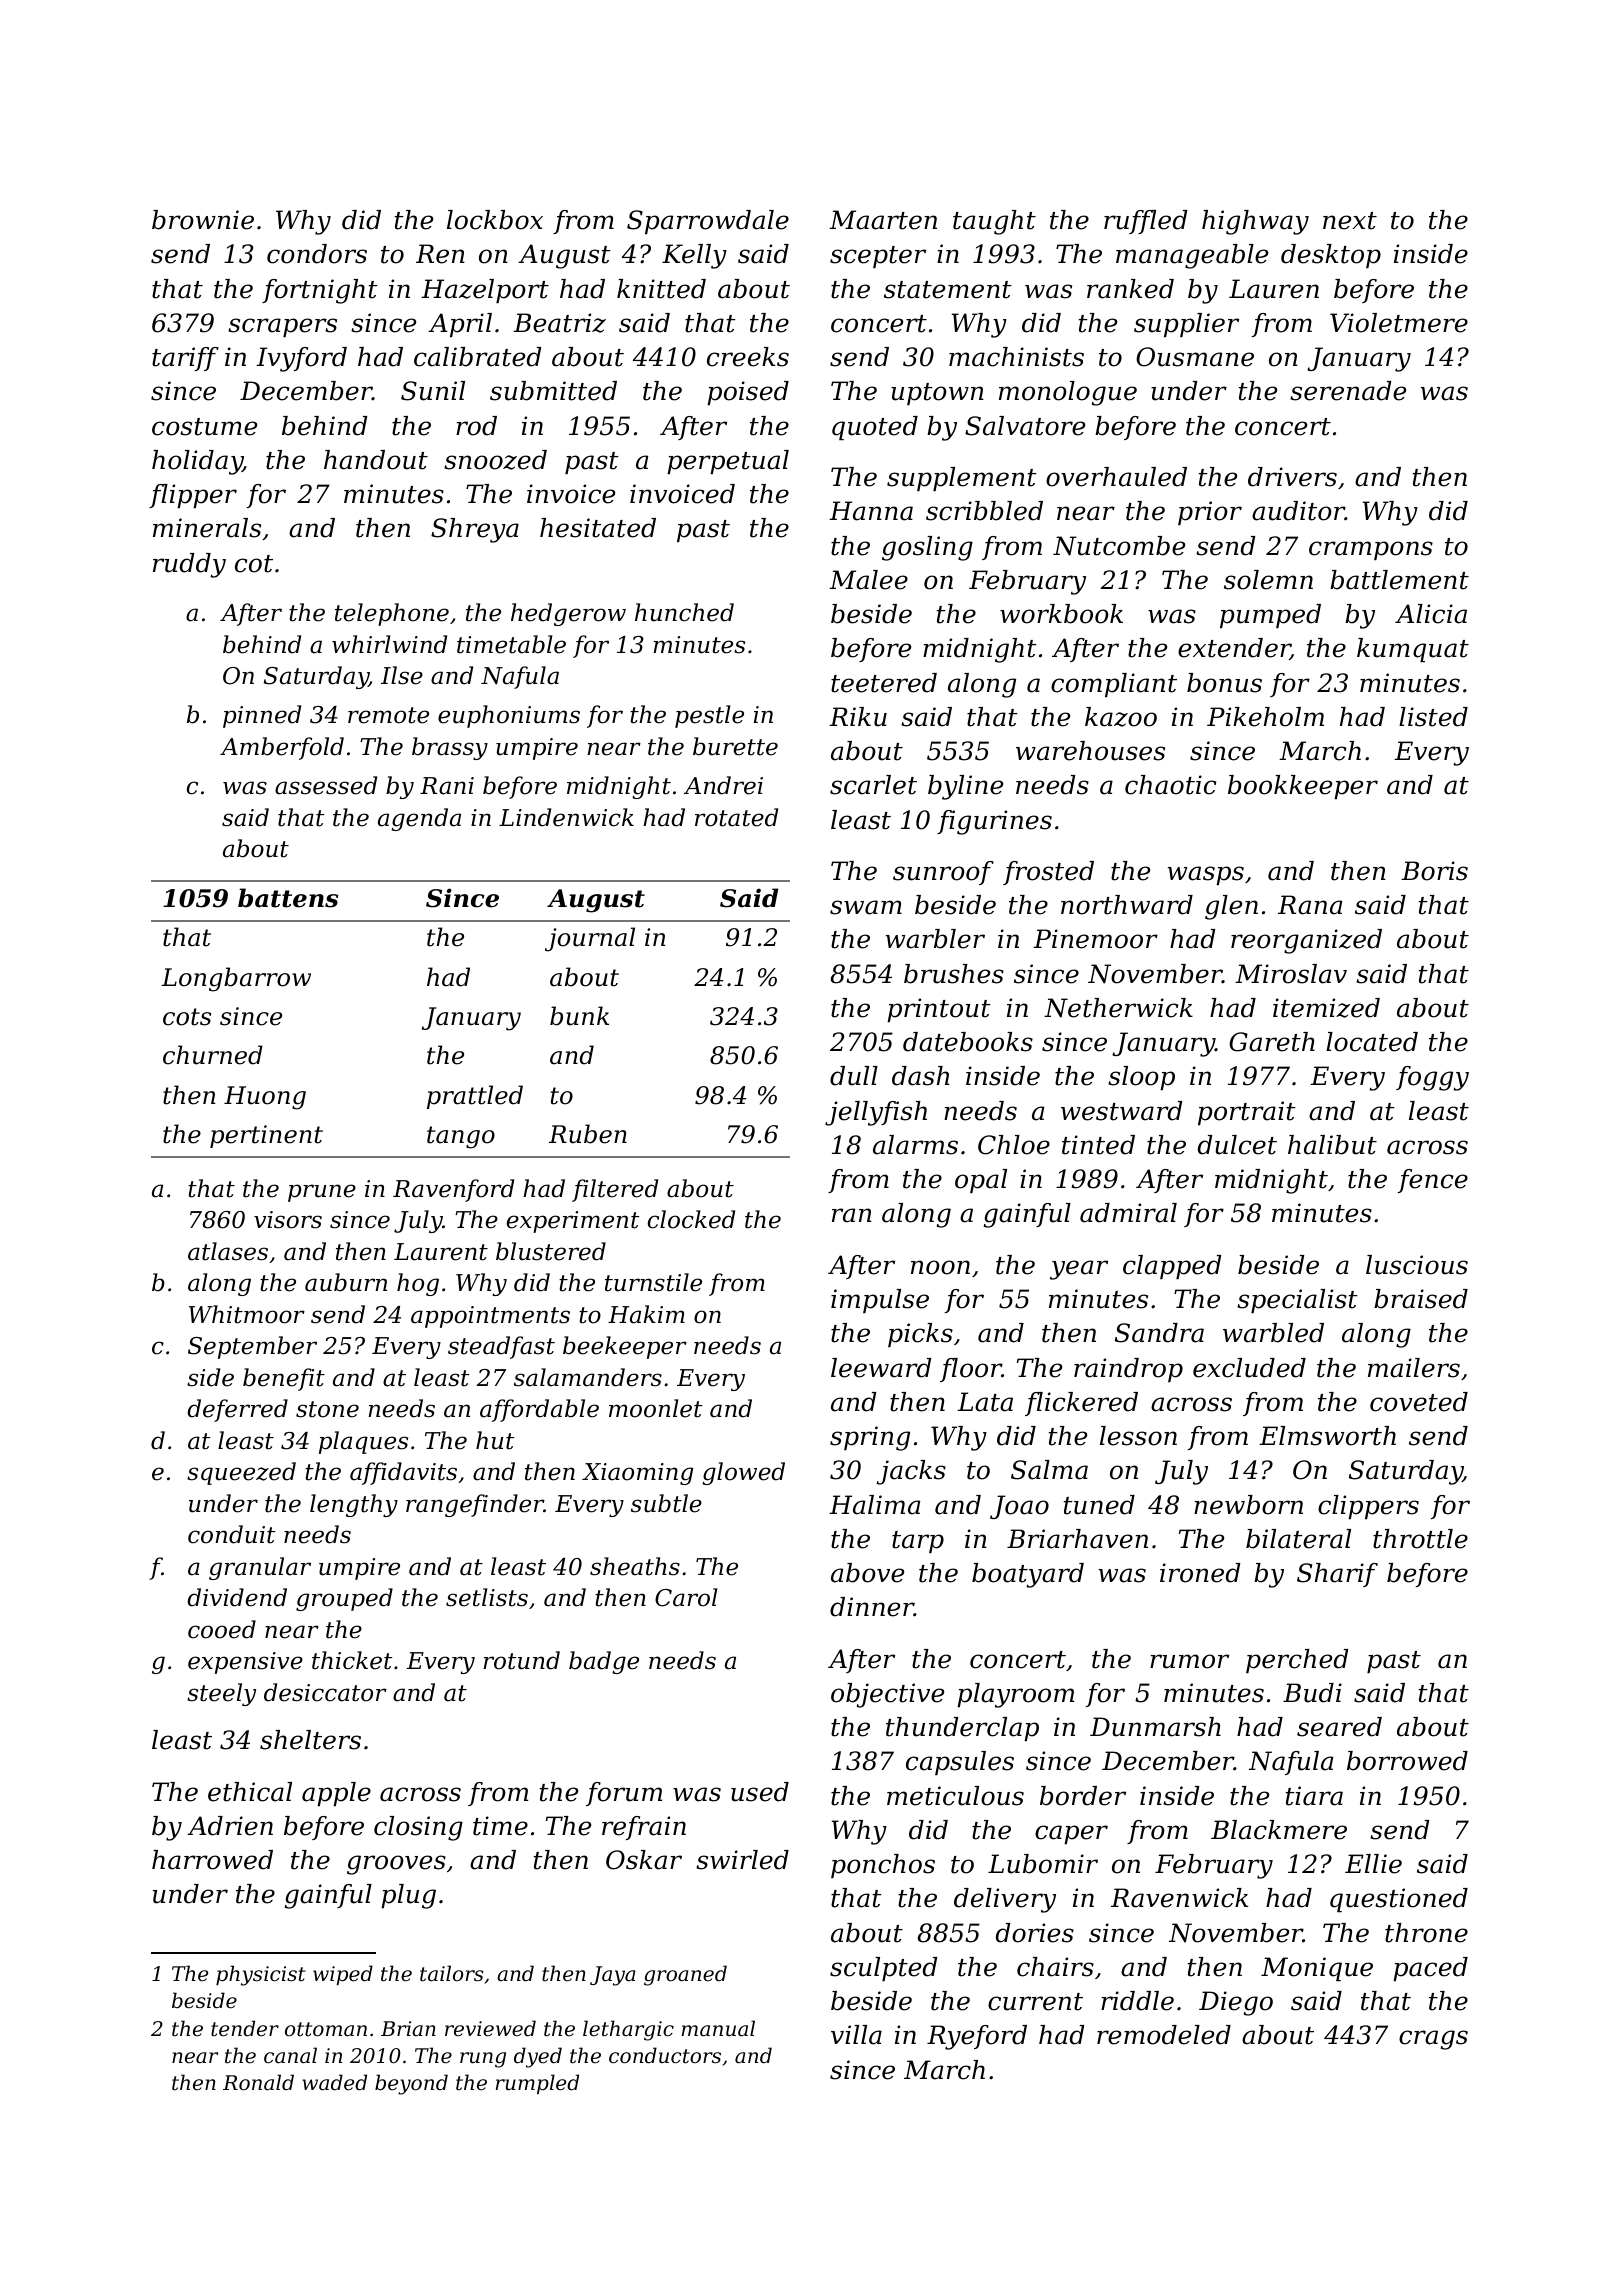 Image resolution: width=1620 pixels, height=2292 pixels. I want to click on Sunil, so click(433, 391).
